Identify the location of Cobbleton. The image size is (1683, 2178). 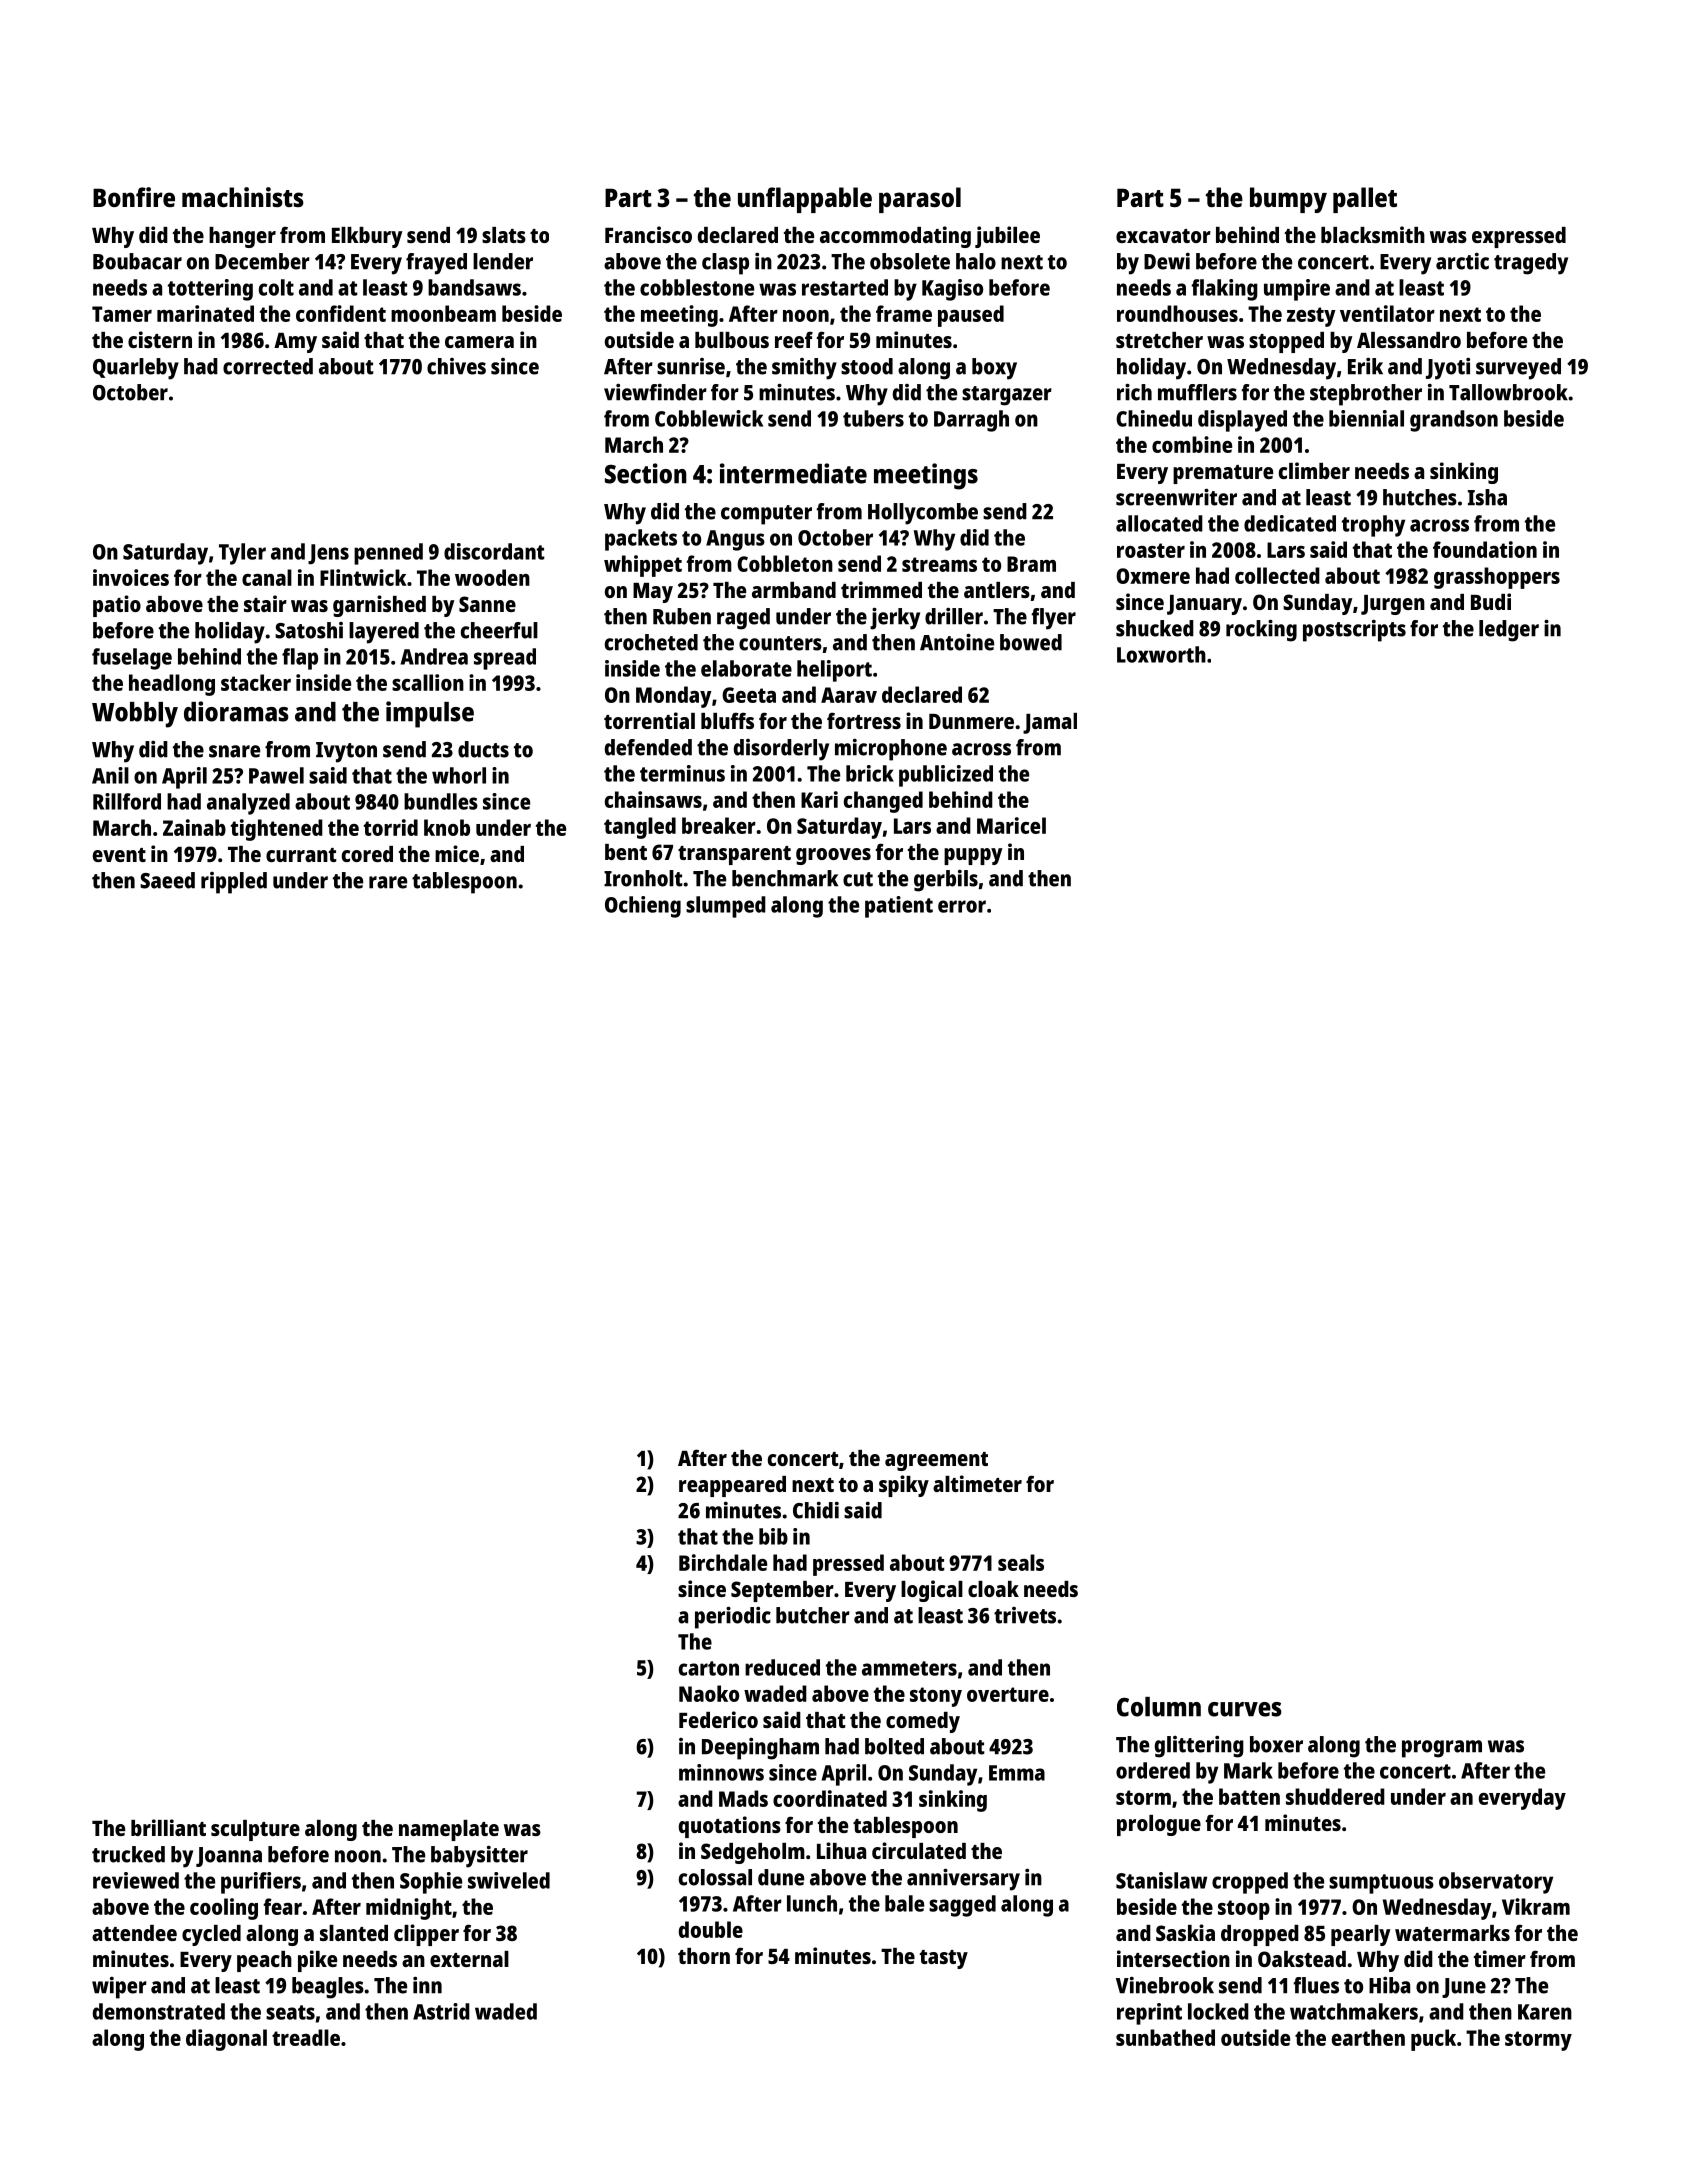
(785, 563).
